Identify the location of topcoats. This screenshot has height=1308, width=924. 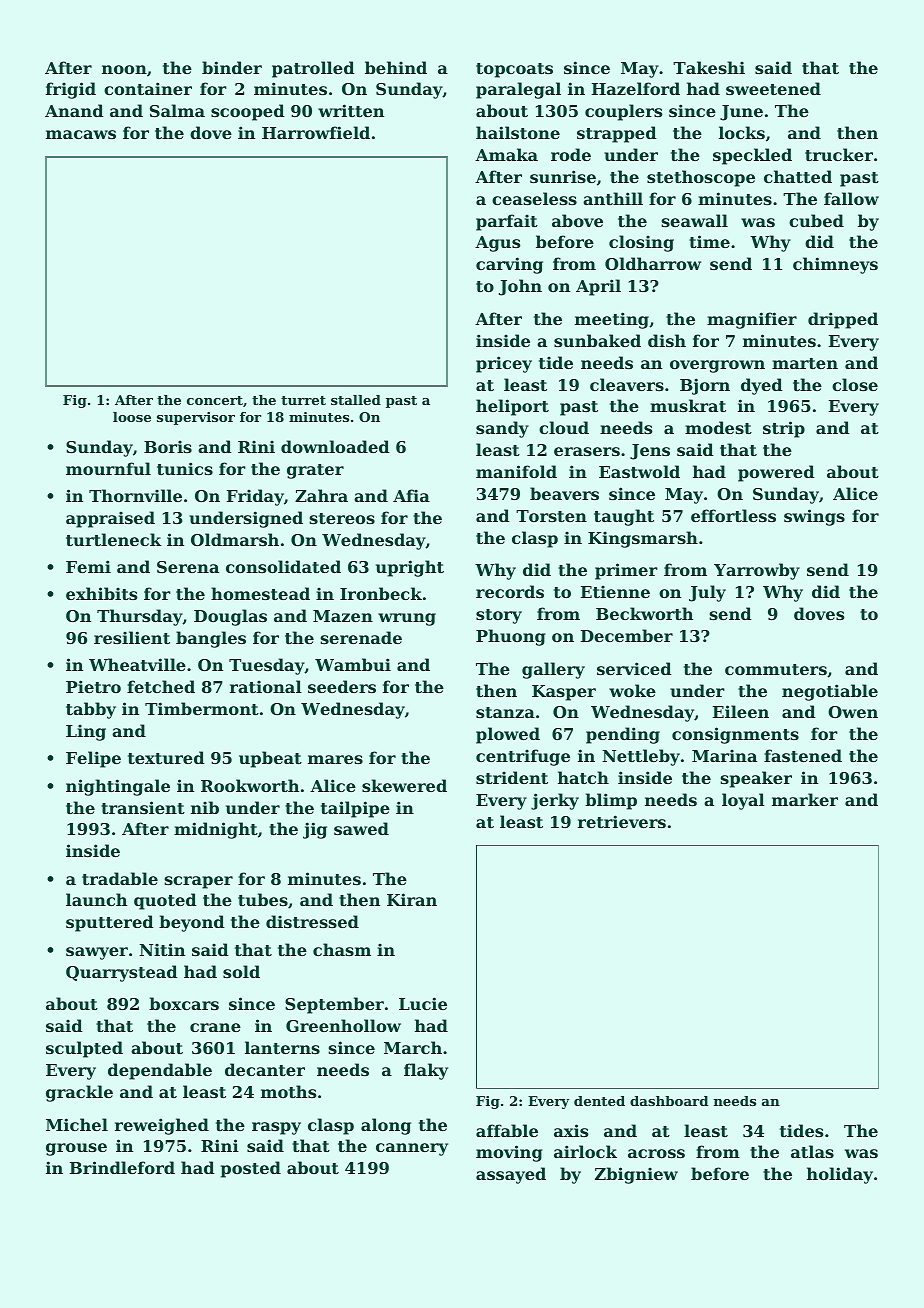
(514, 70).
